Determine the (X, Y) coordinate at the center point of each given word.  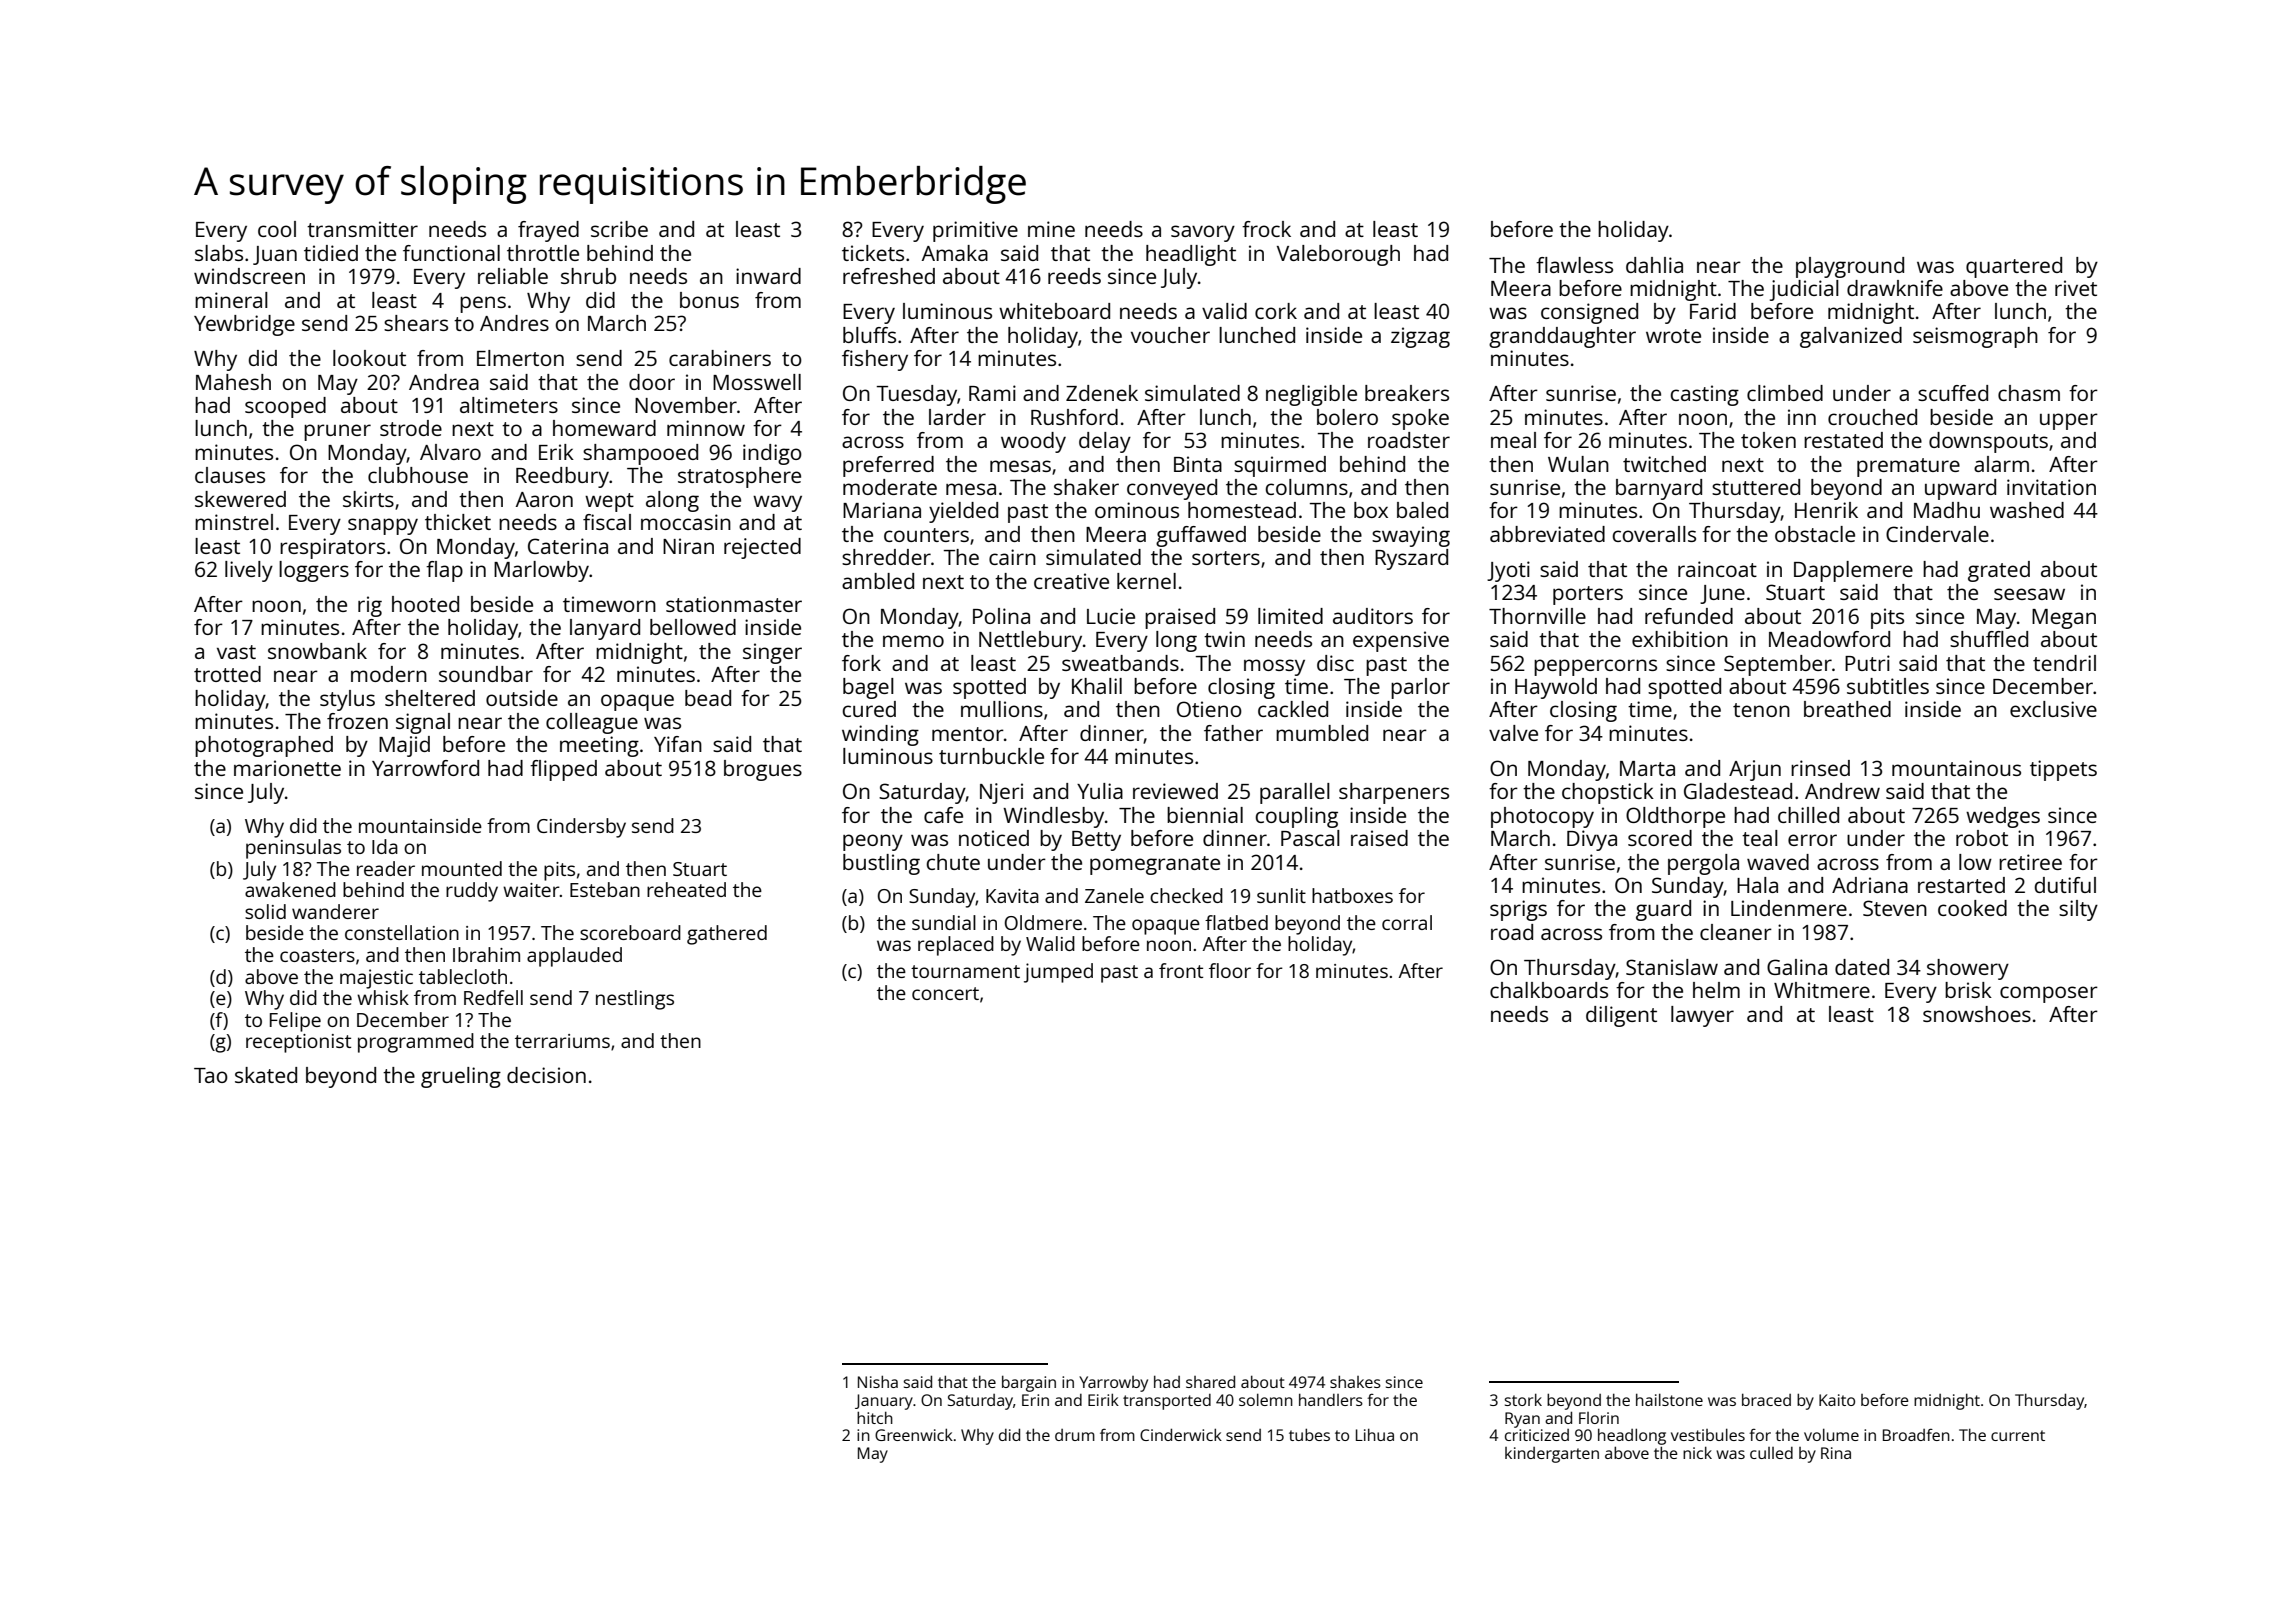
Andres (514, 323)
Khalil (1097, 686)
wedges (2003, 817)
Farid (1713, 311)
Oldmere (1043, 922)
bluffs (869, 335)
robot (1982, 838)
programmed (416, 1043)
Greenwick (914, 1434)
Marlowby (541, 571)
